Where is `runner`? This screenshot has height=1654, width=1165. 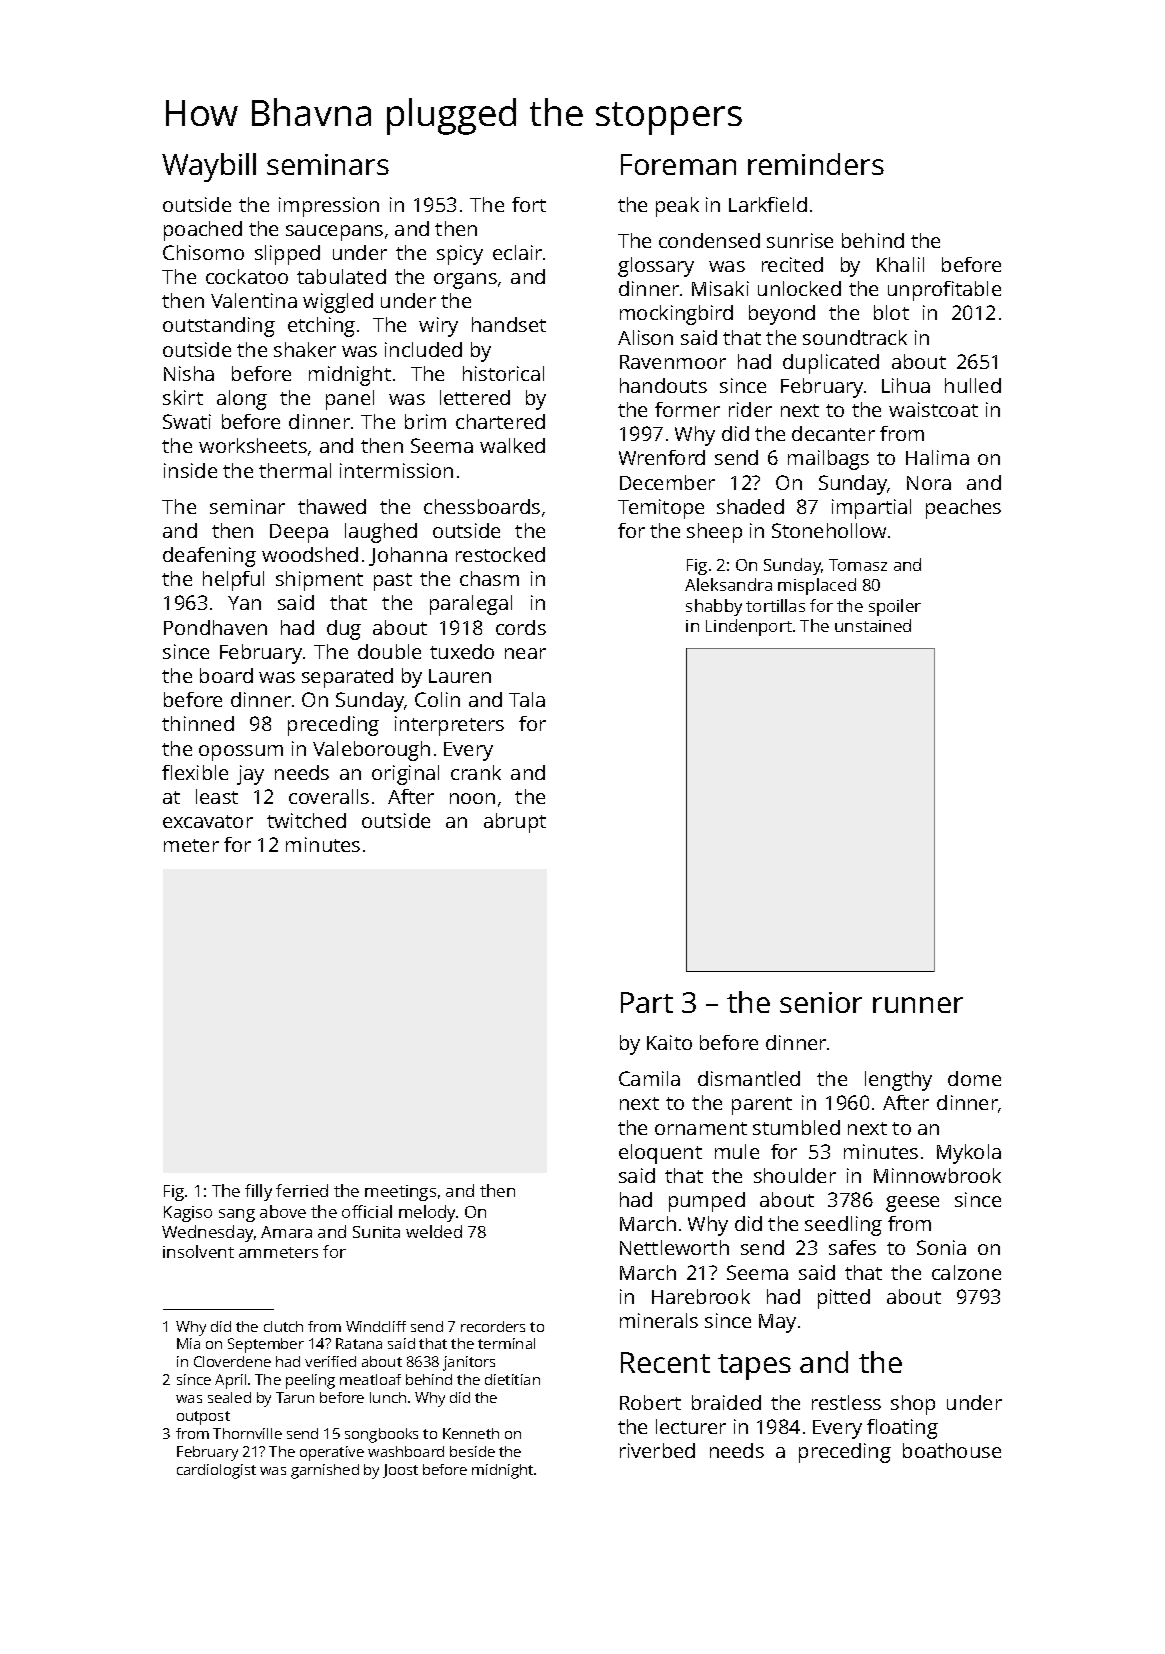 runner is located at coordinates (918, 1005).
